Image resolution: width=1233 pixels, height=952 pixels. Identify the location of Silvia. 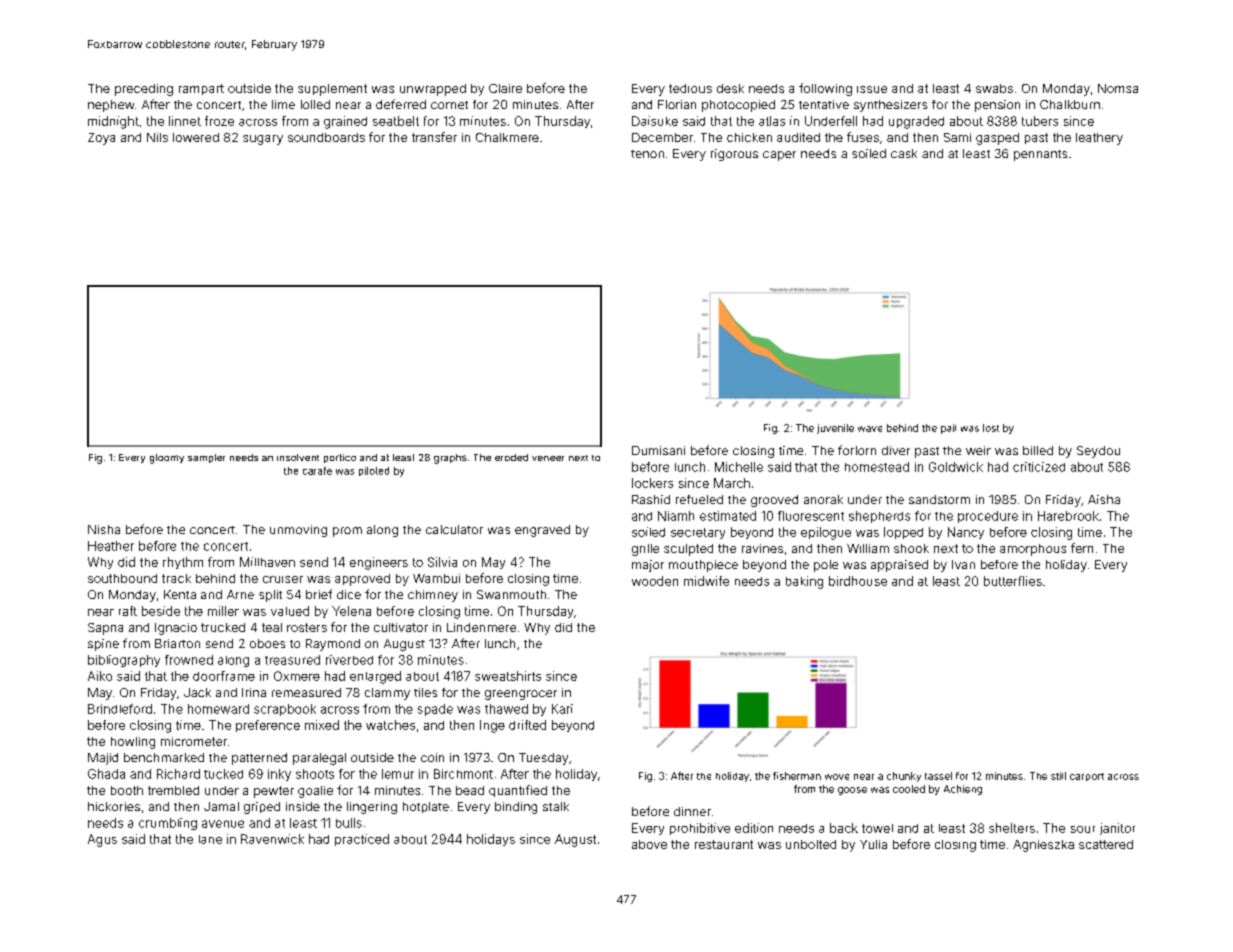
(442, 562).
